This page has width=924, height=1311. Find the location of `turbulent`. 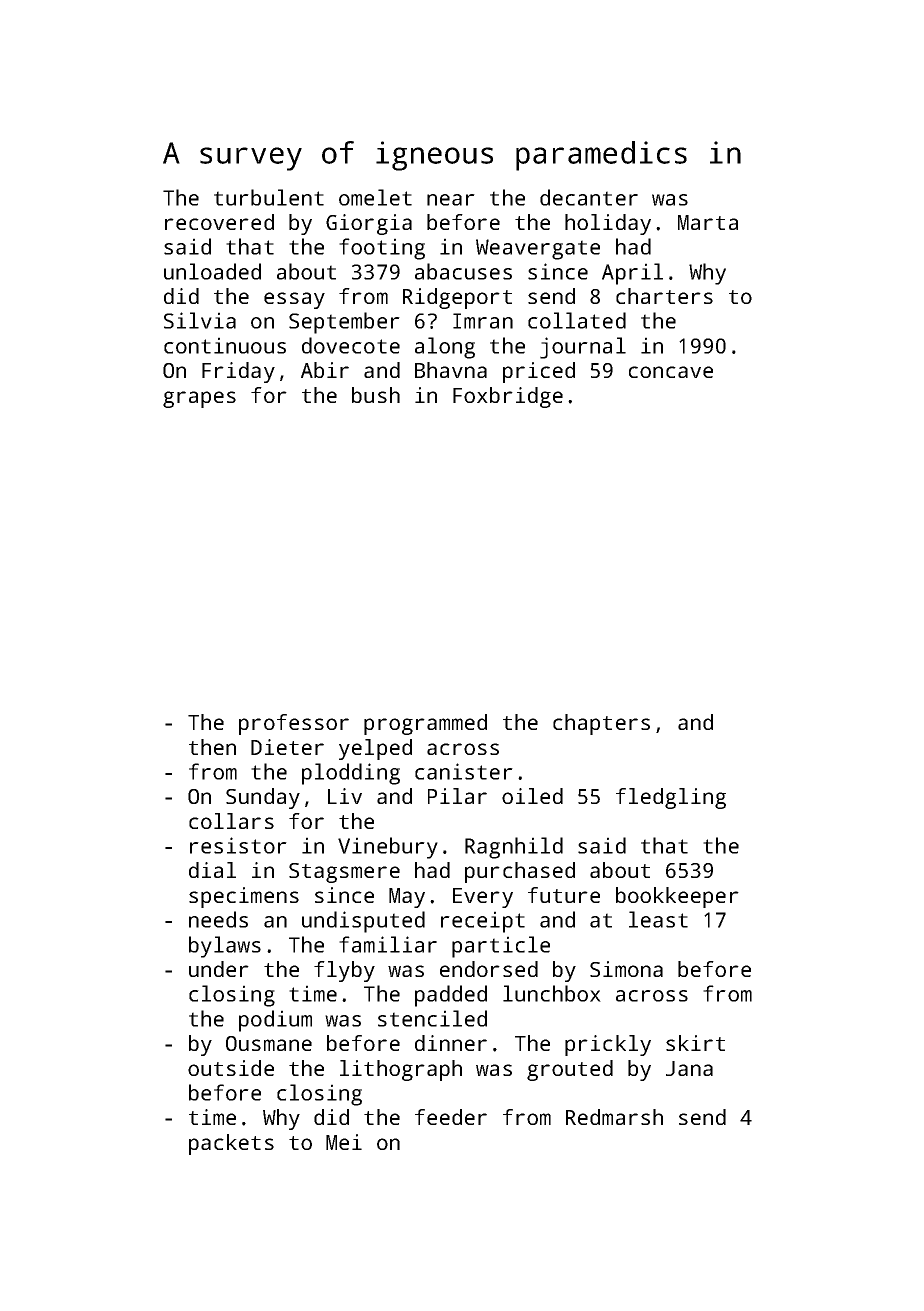

turbulent is located at coordinates (269, 197).
